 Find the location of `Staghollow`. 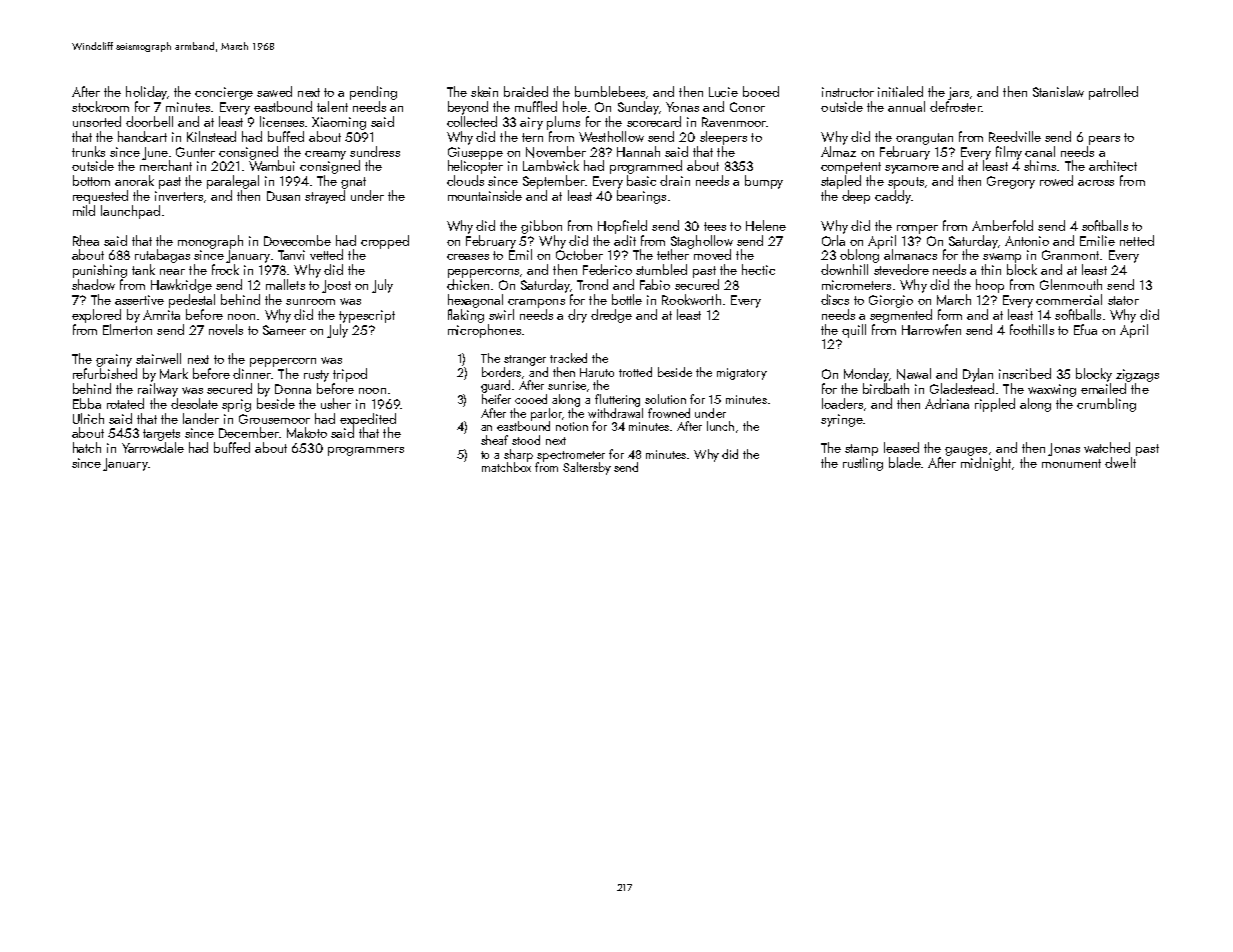

Staghollow is located at coordinates (702, 242).
